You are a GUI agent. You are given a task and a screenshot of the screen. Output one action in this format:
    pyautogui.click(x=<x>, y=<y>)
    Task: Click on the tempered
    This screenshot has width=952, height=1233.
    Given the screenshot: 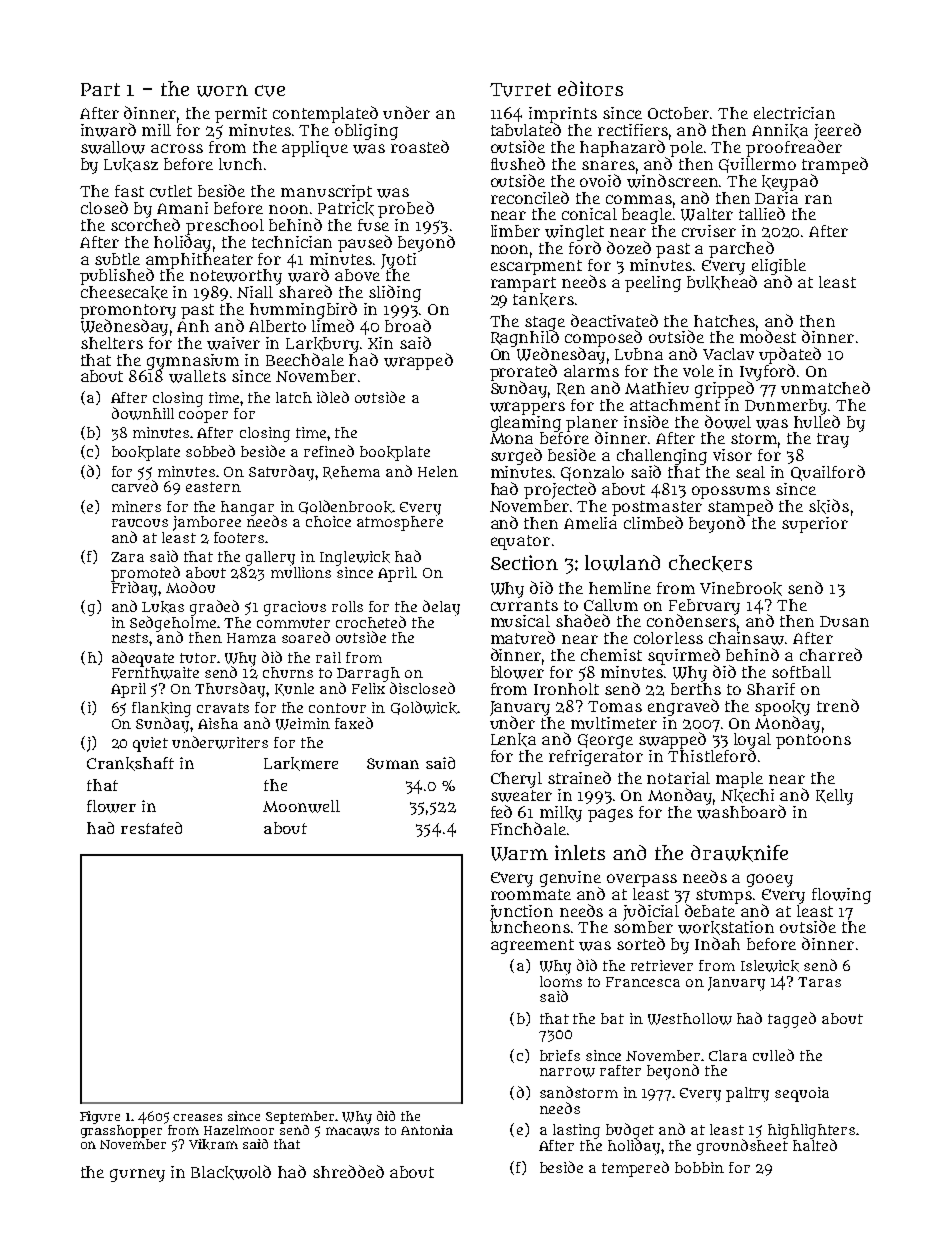 What is the action you would take?
    pyautogui.click(x=635, y=1169)
